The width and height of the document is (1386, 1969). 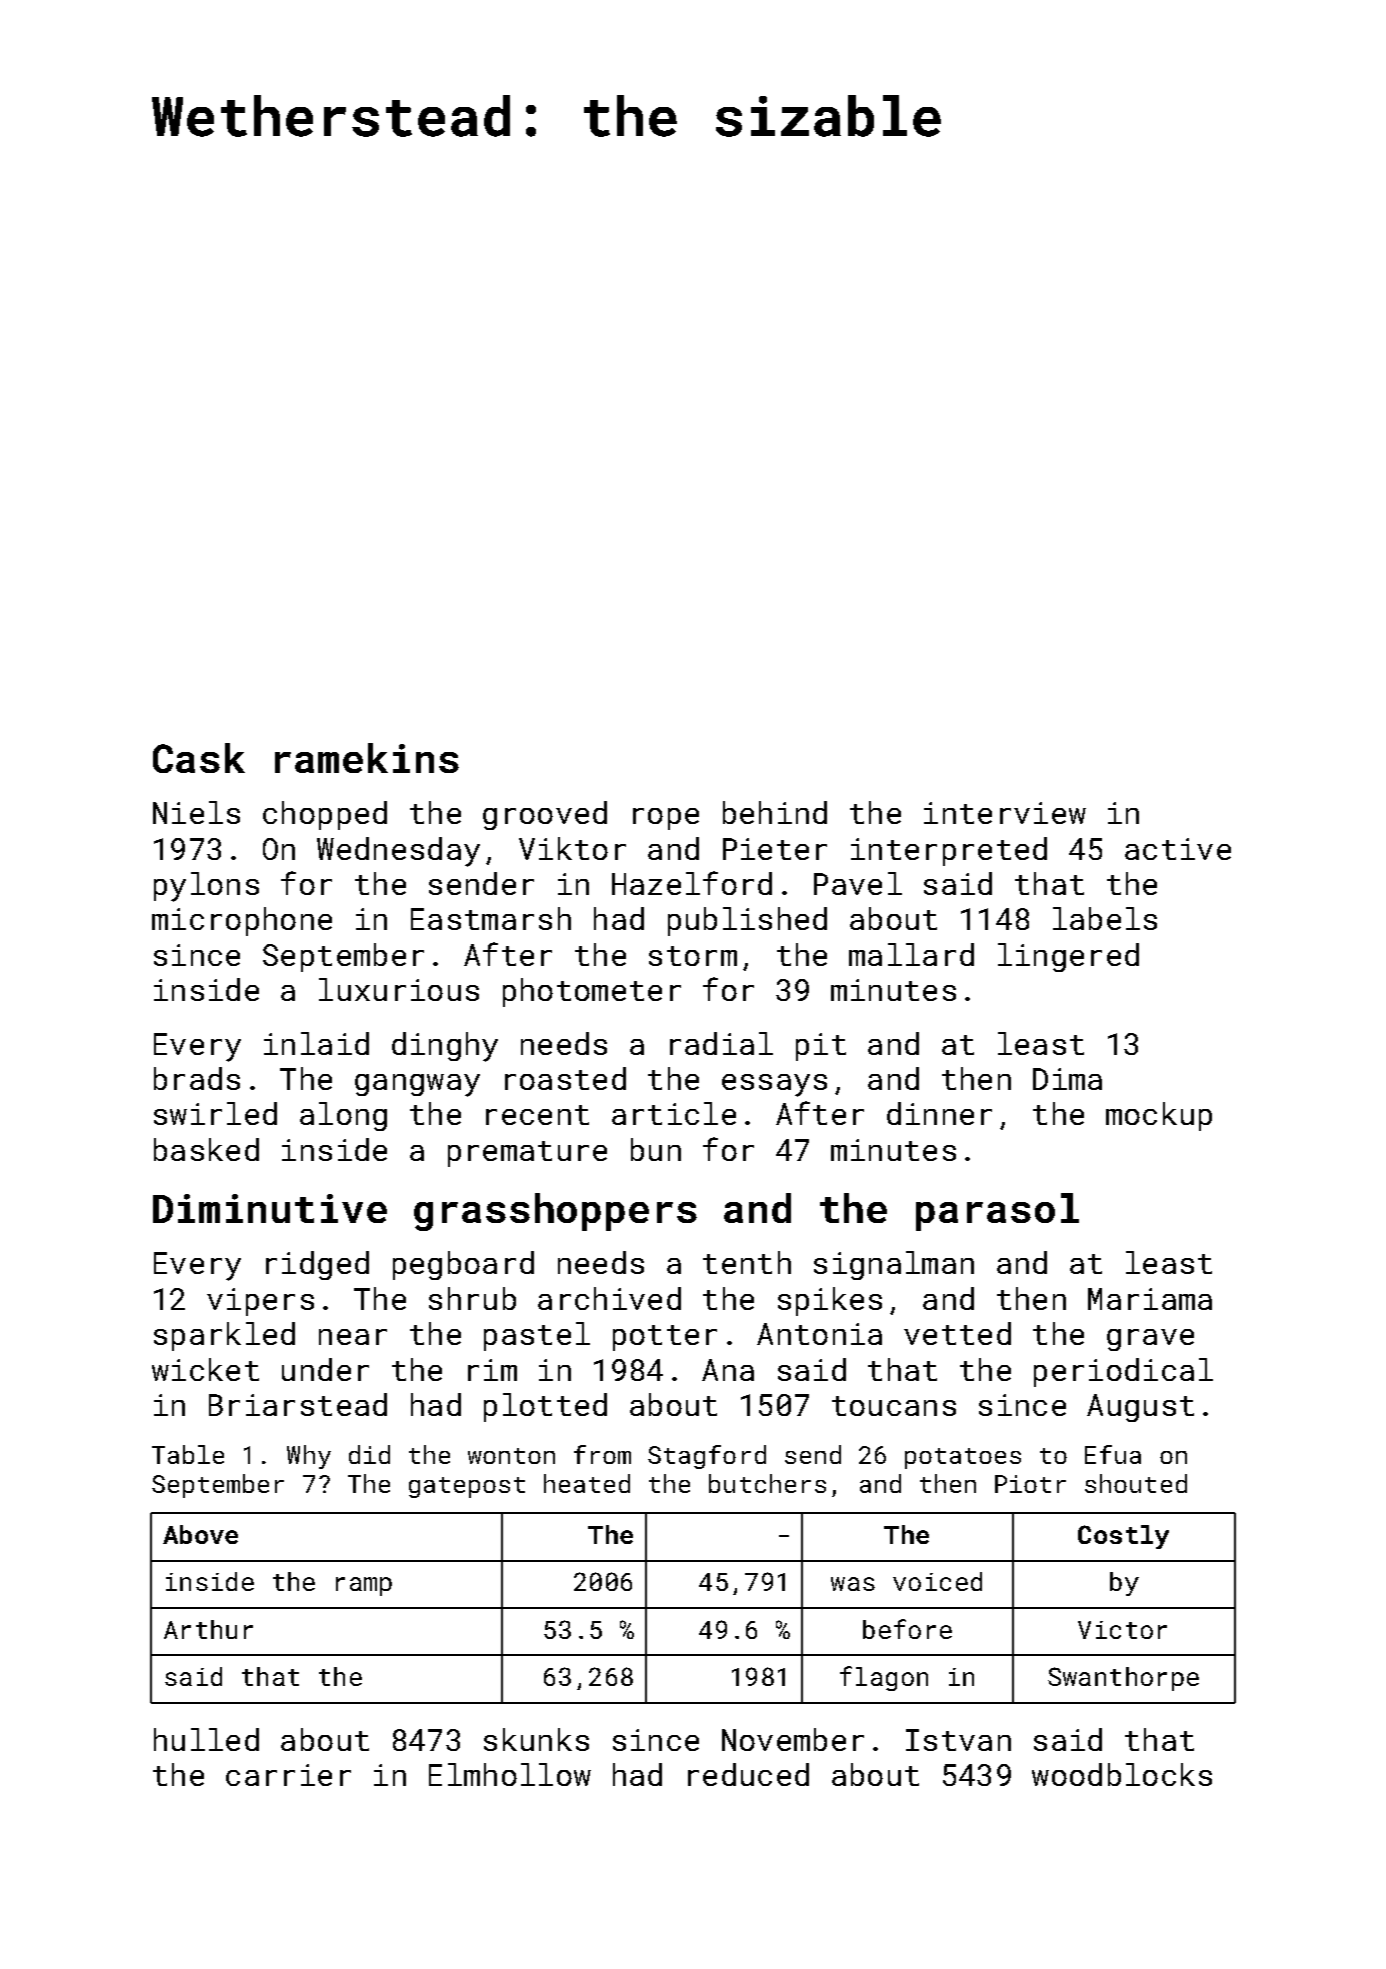 I want to click on labels, so click(x=1105, y=918).
